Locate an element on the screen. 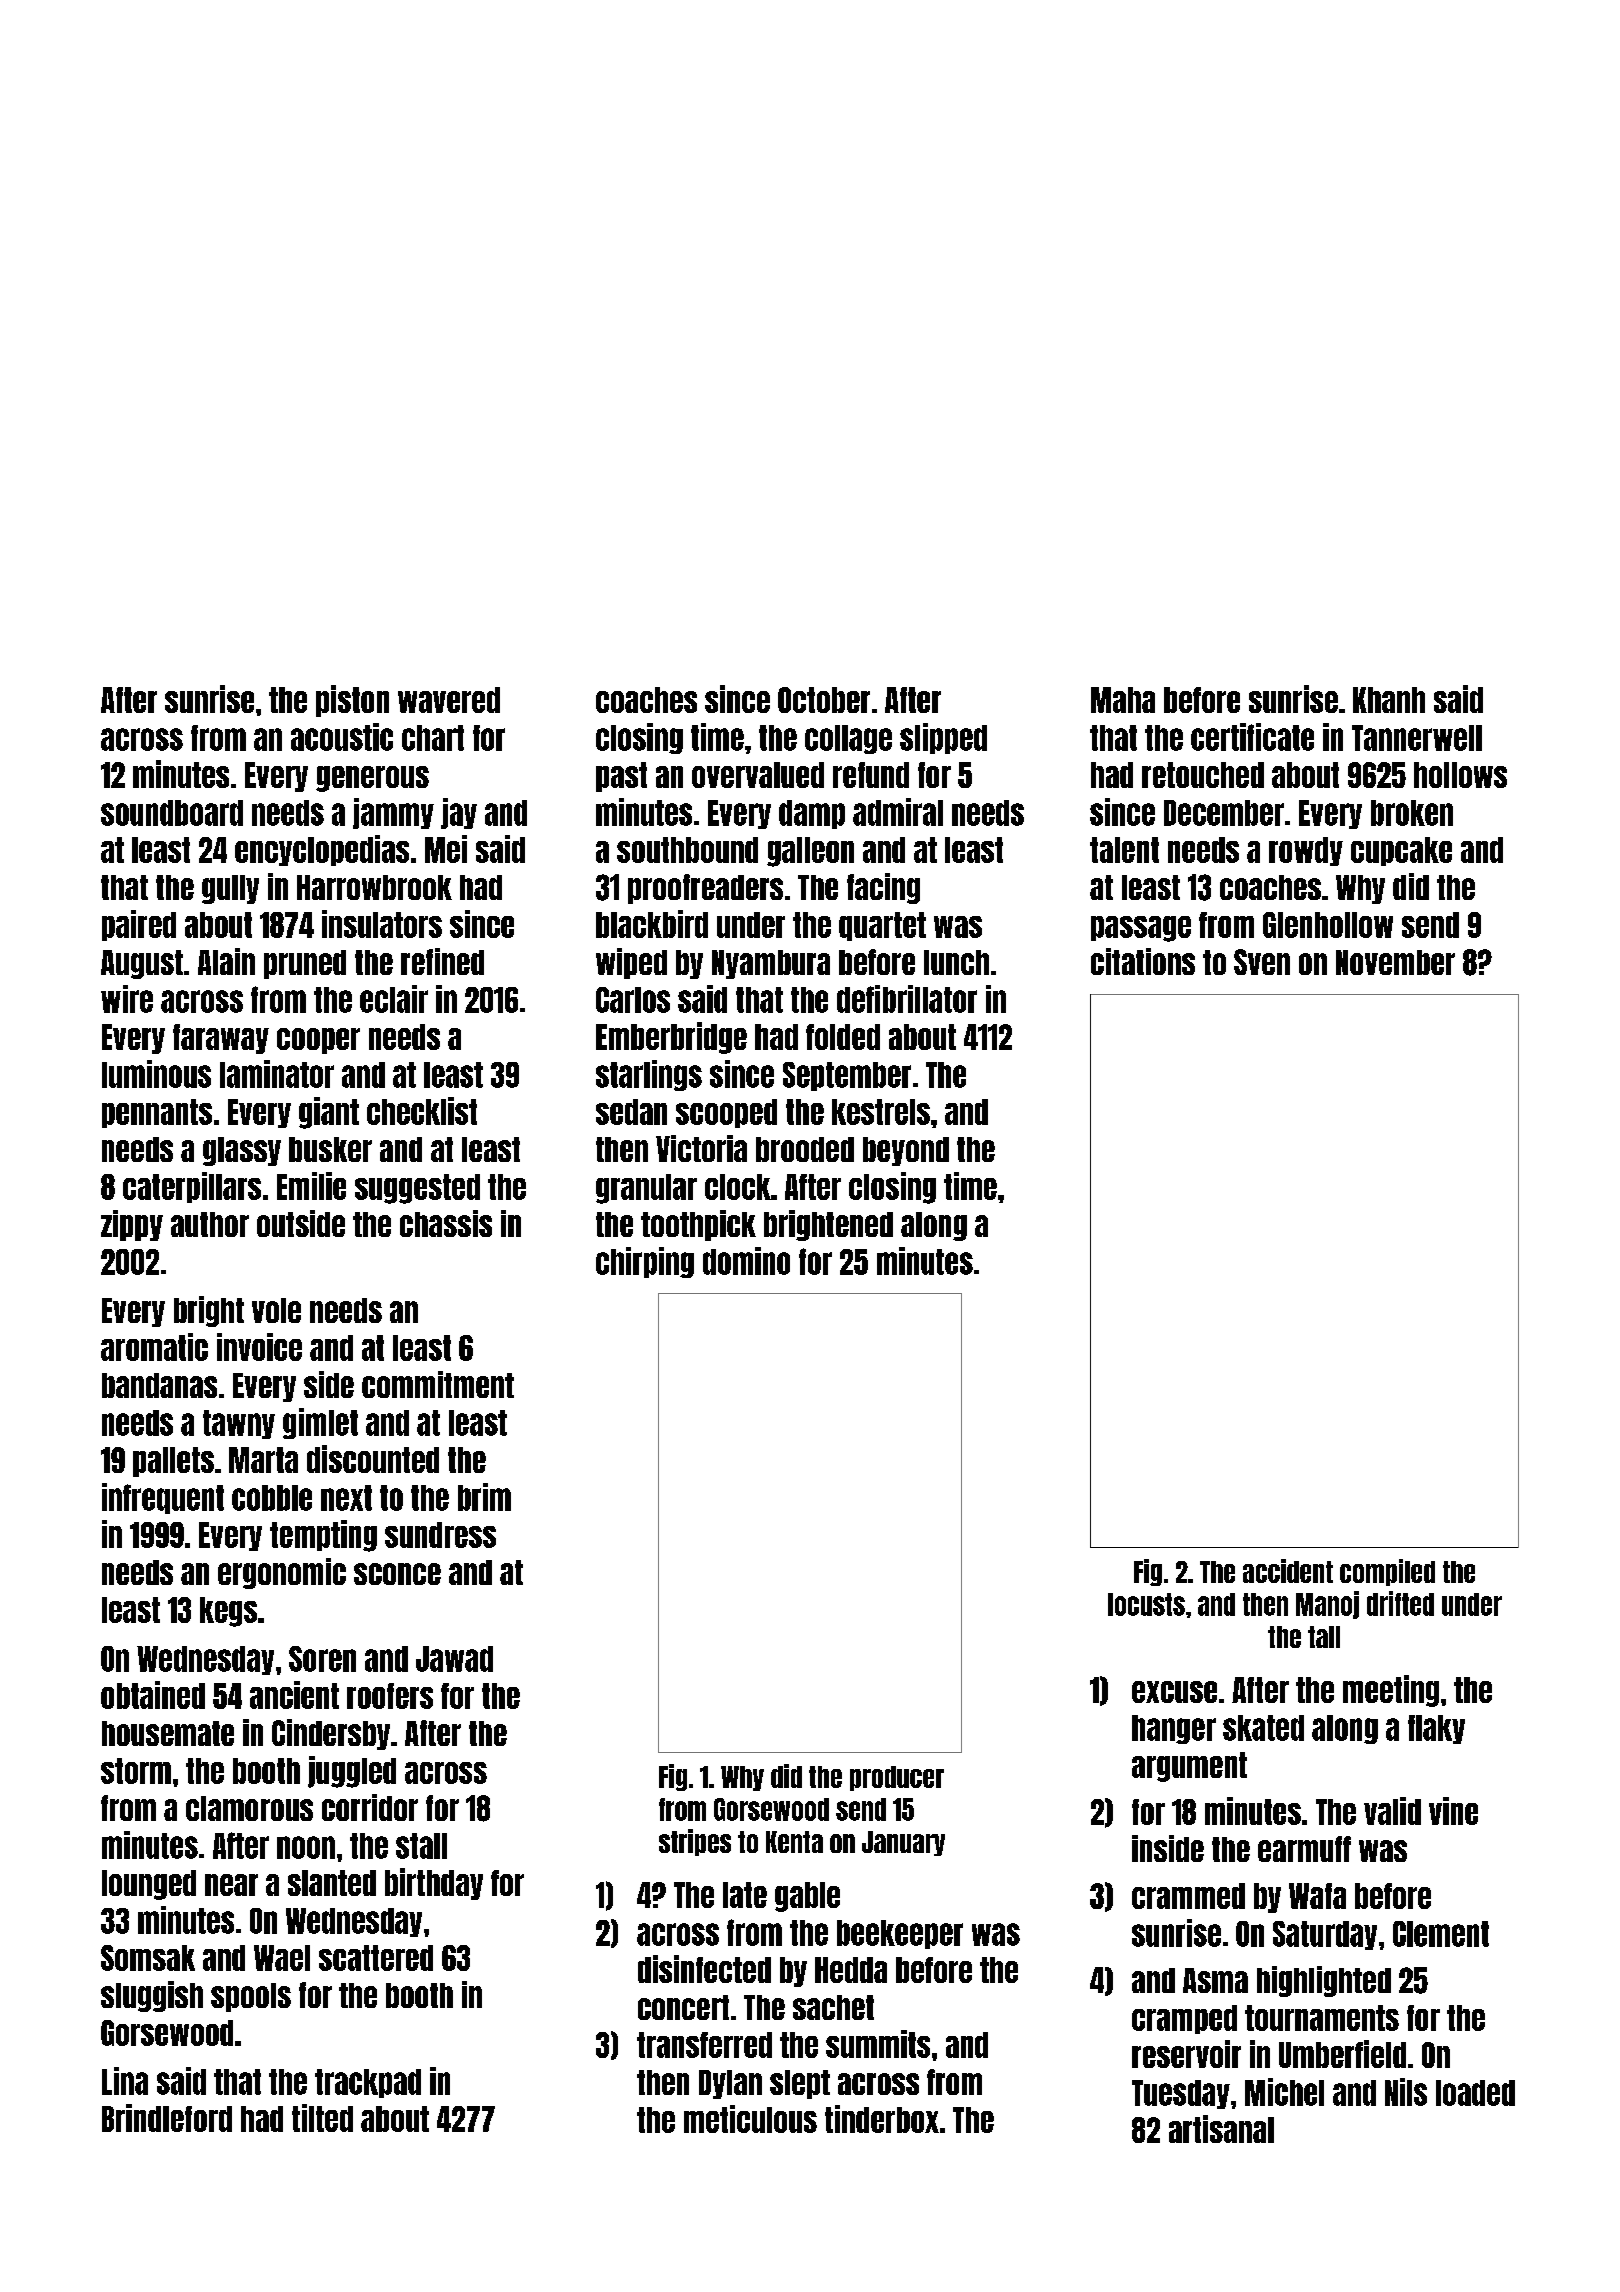 This screenshot has width=1620, height=2292. infrequent is located at coordinates (163, 1498).
